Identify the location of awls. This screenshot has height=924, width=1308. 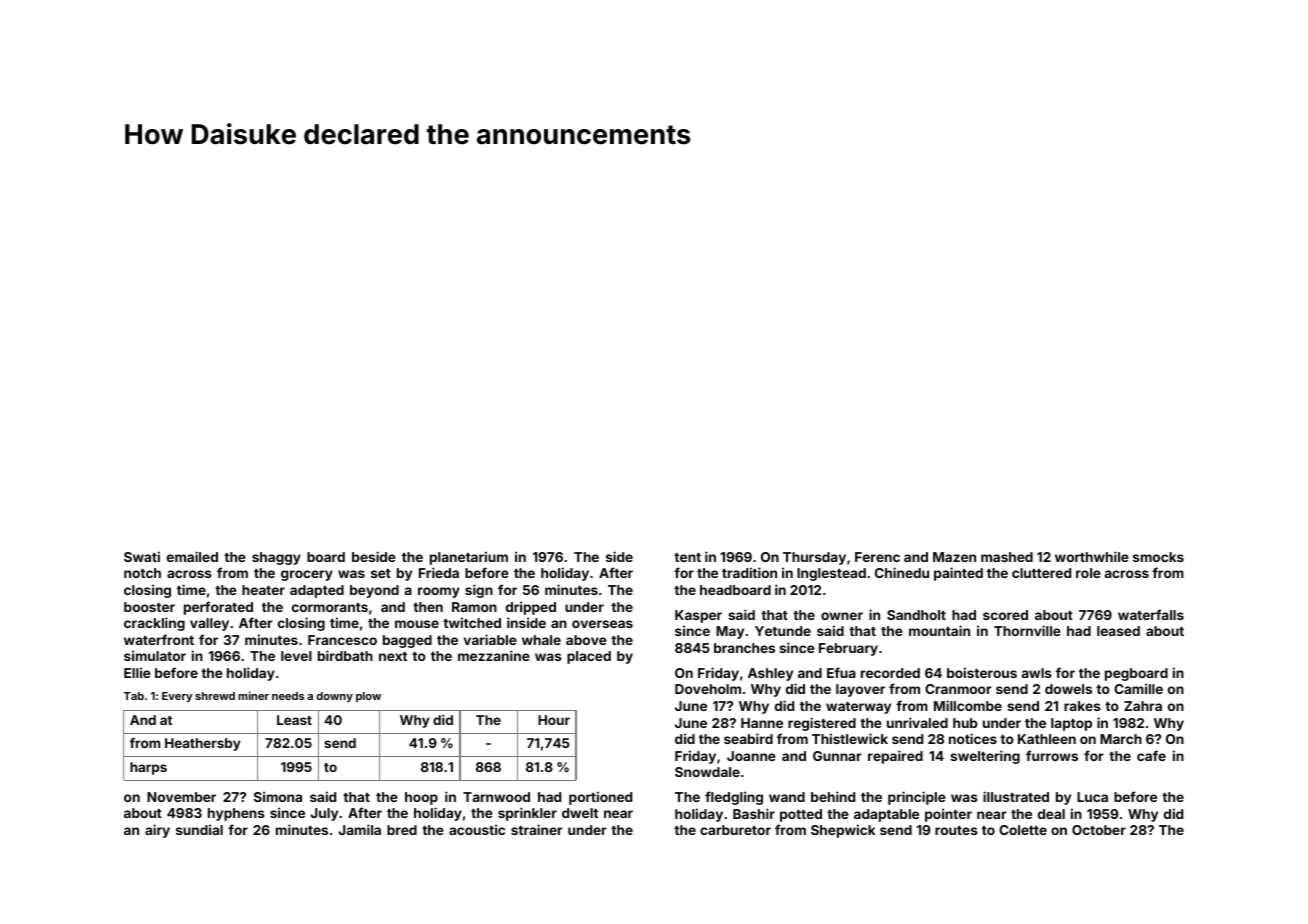
(1037, 673).
